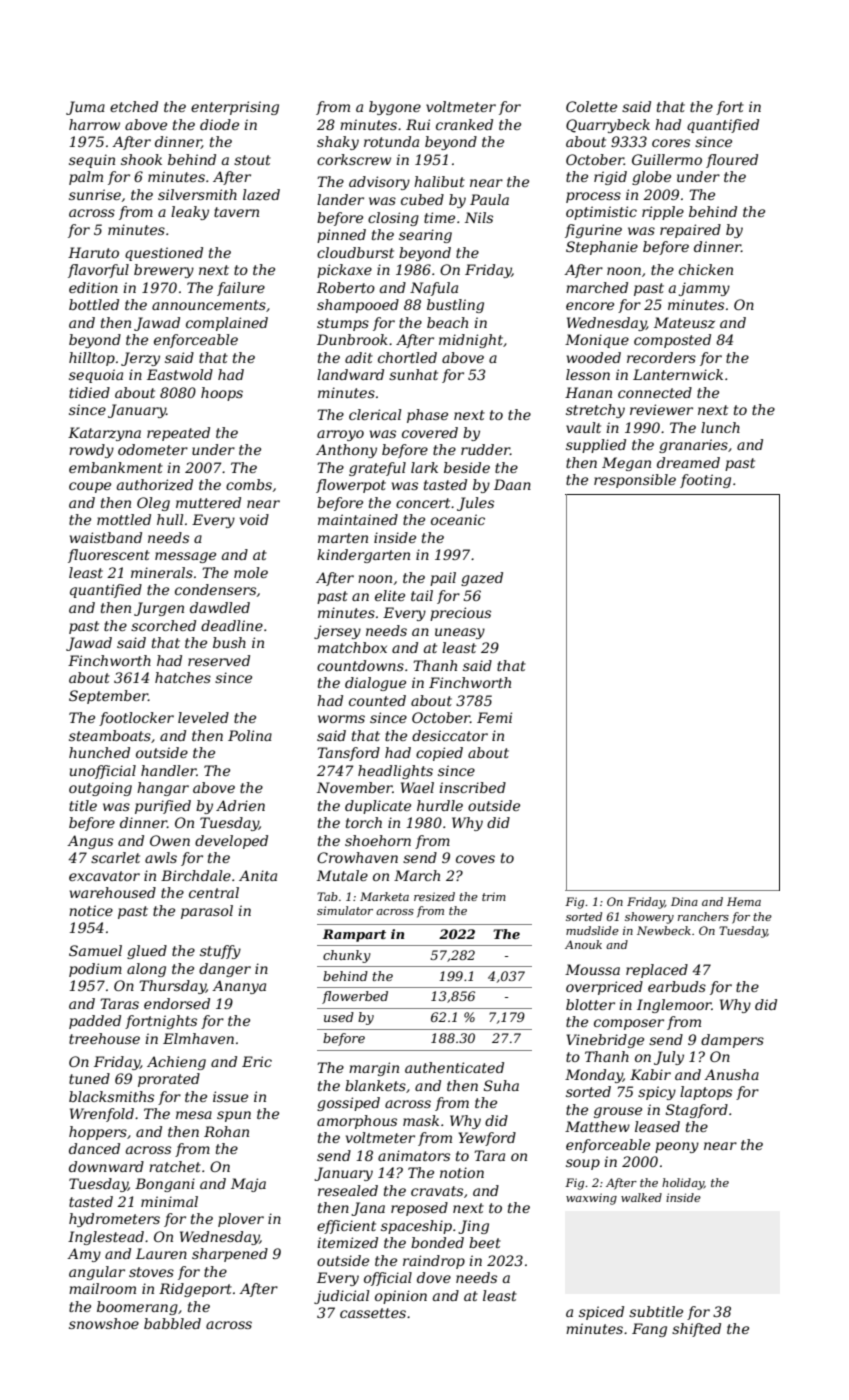  I want to click on snowshoe, so click(104, 1323).
